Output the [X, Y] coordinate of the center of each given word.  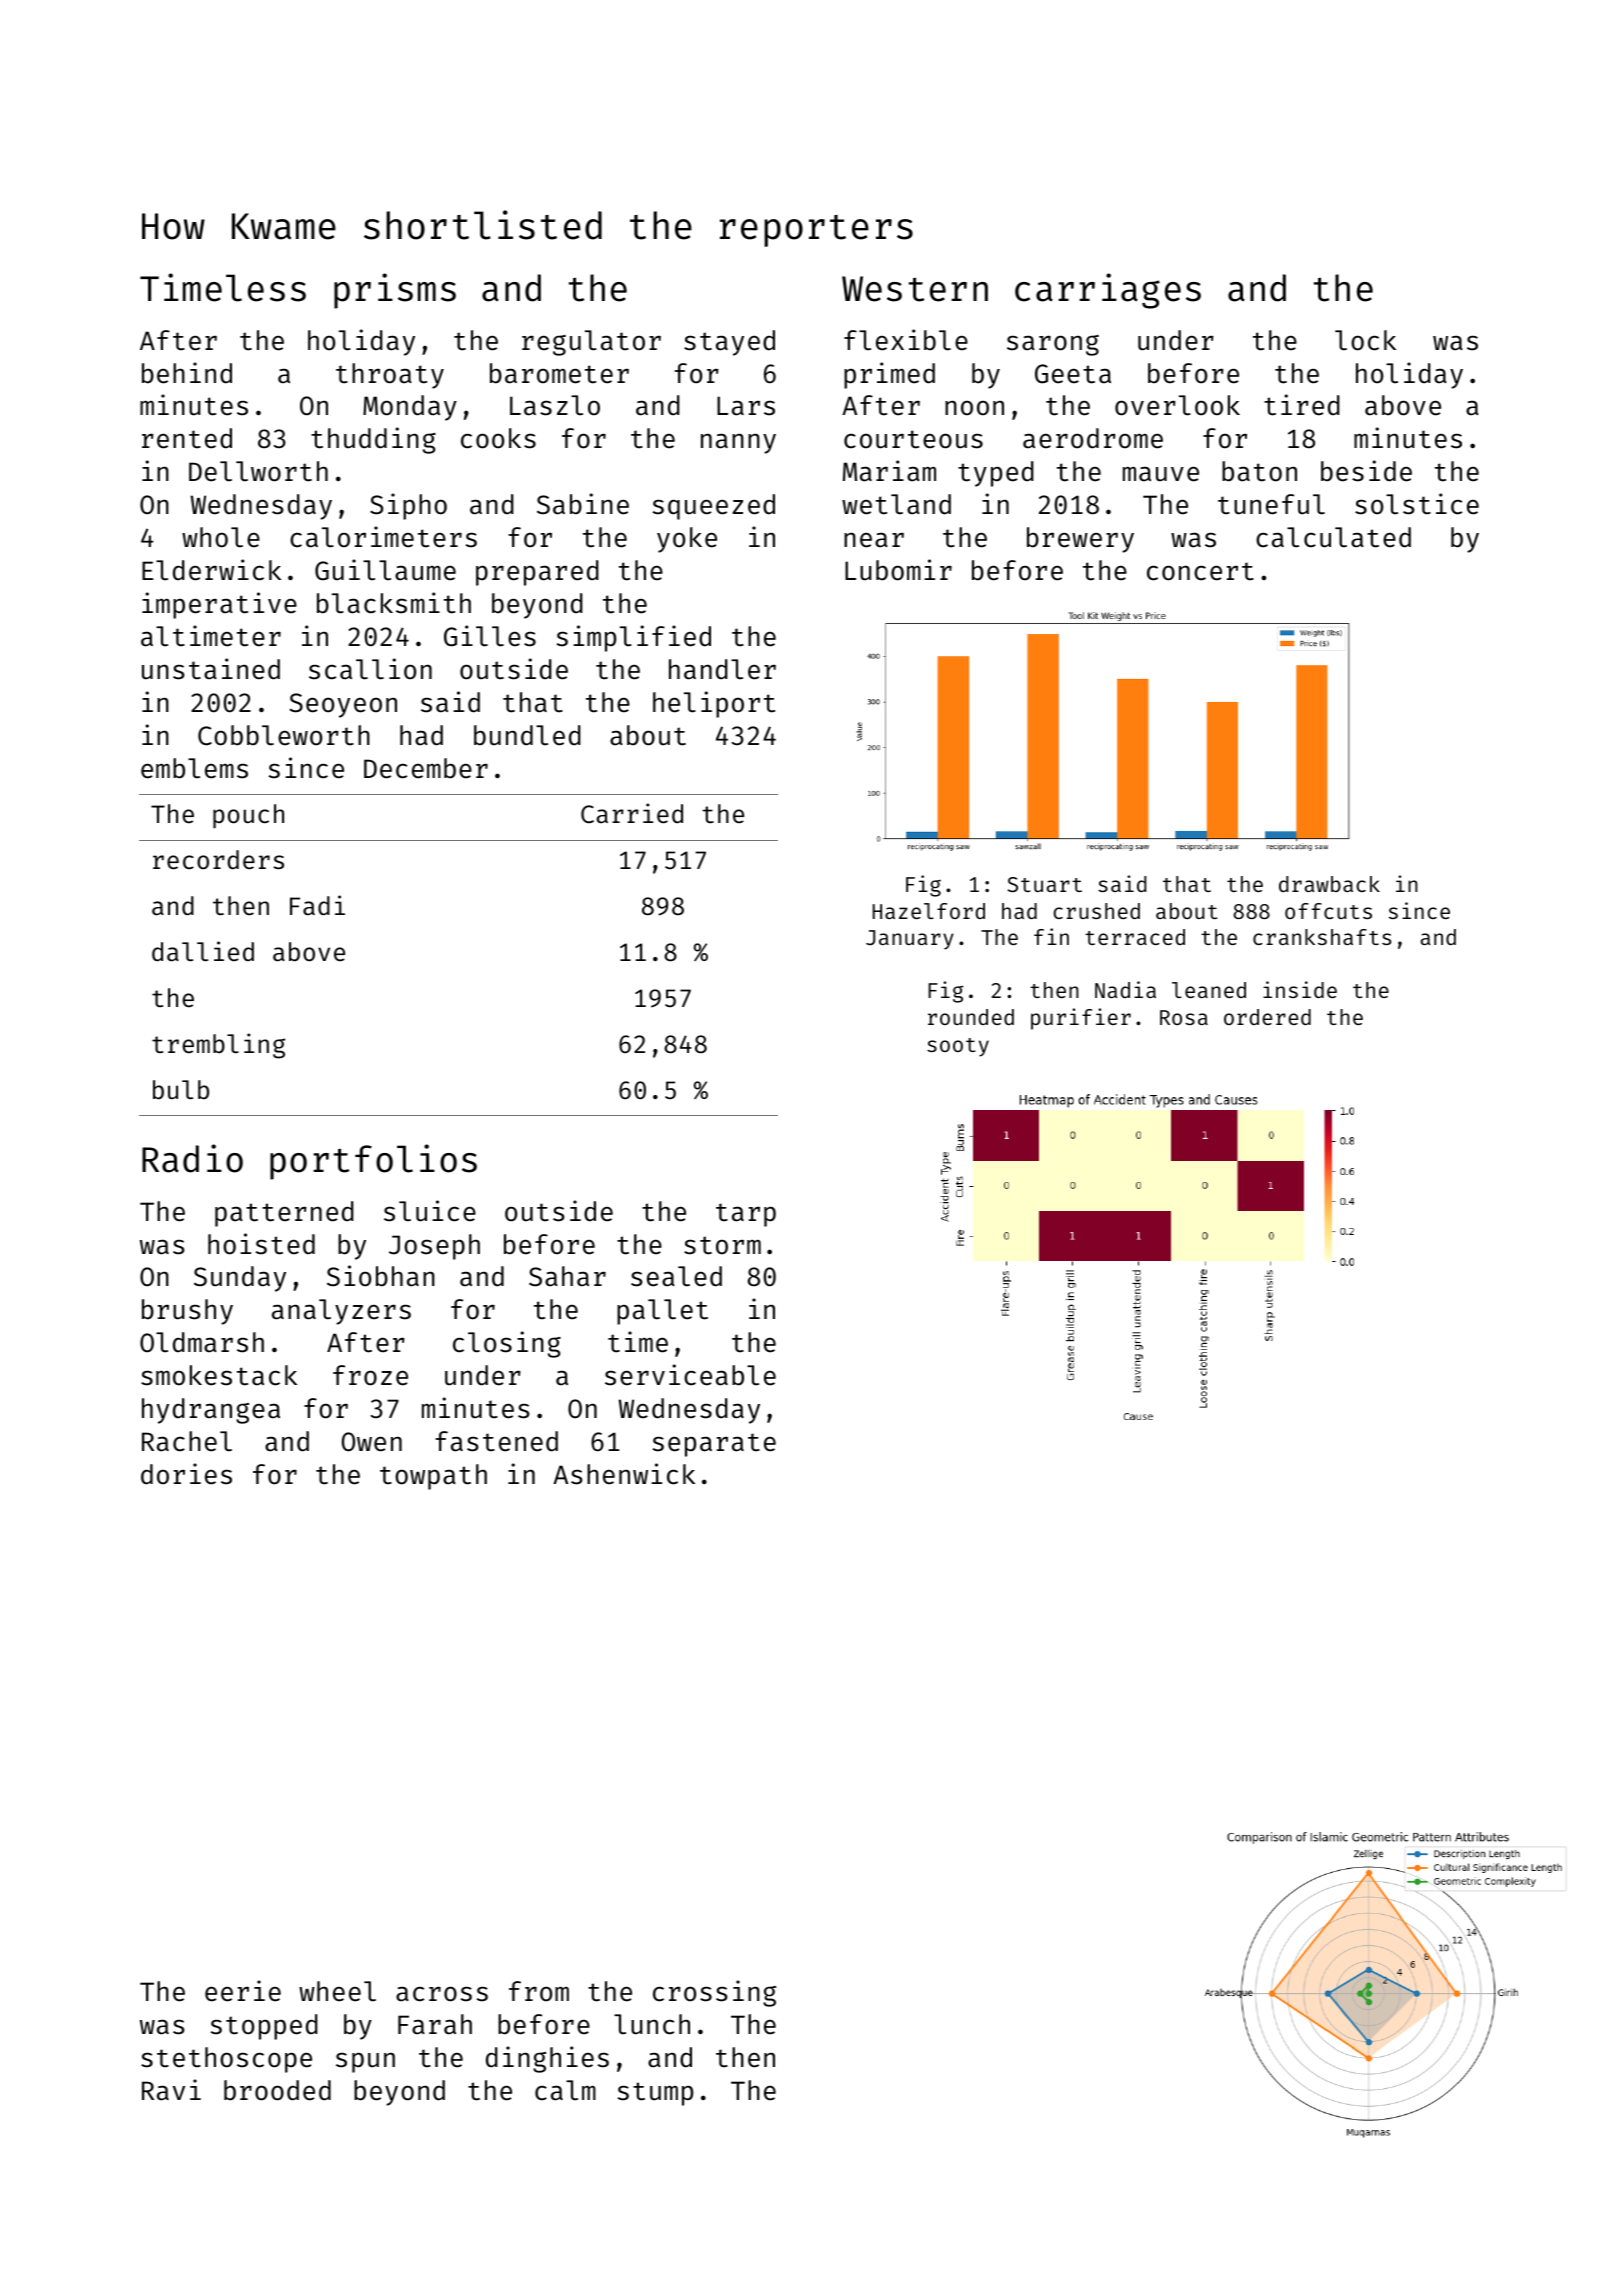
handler [722, 669]
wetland [896, 504]
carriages [1108, 291]
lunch [652, 2024]
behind [187, 373]
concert [1200, 571]
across [442, 1994]
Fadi [317, 905]
